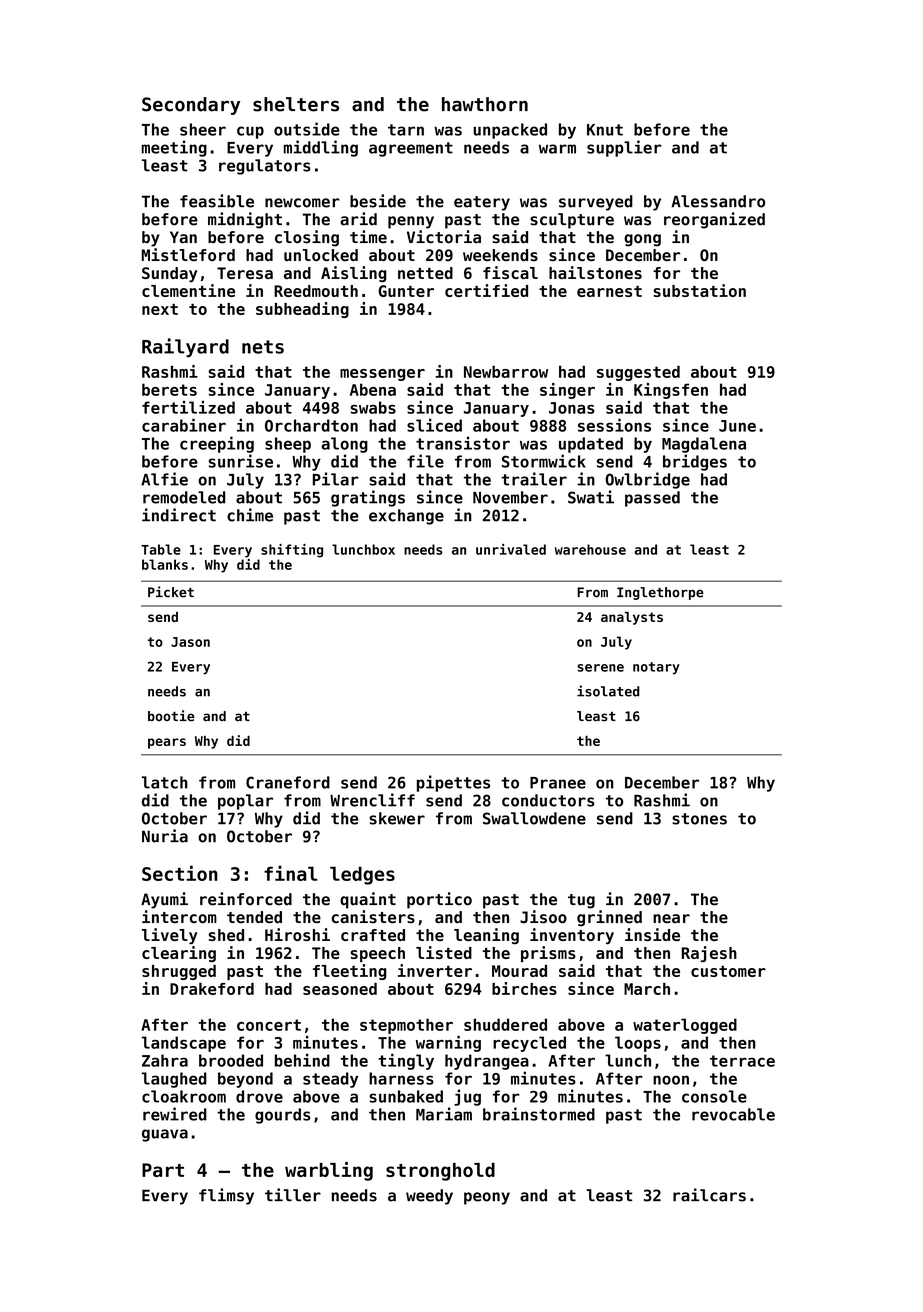 Image resolution: width=923 pixels, height=1312 pixels. Describe the element at coordinates (174, 1080) in the page. I see `laughed` at that location.
